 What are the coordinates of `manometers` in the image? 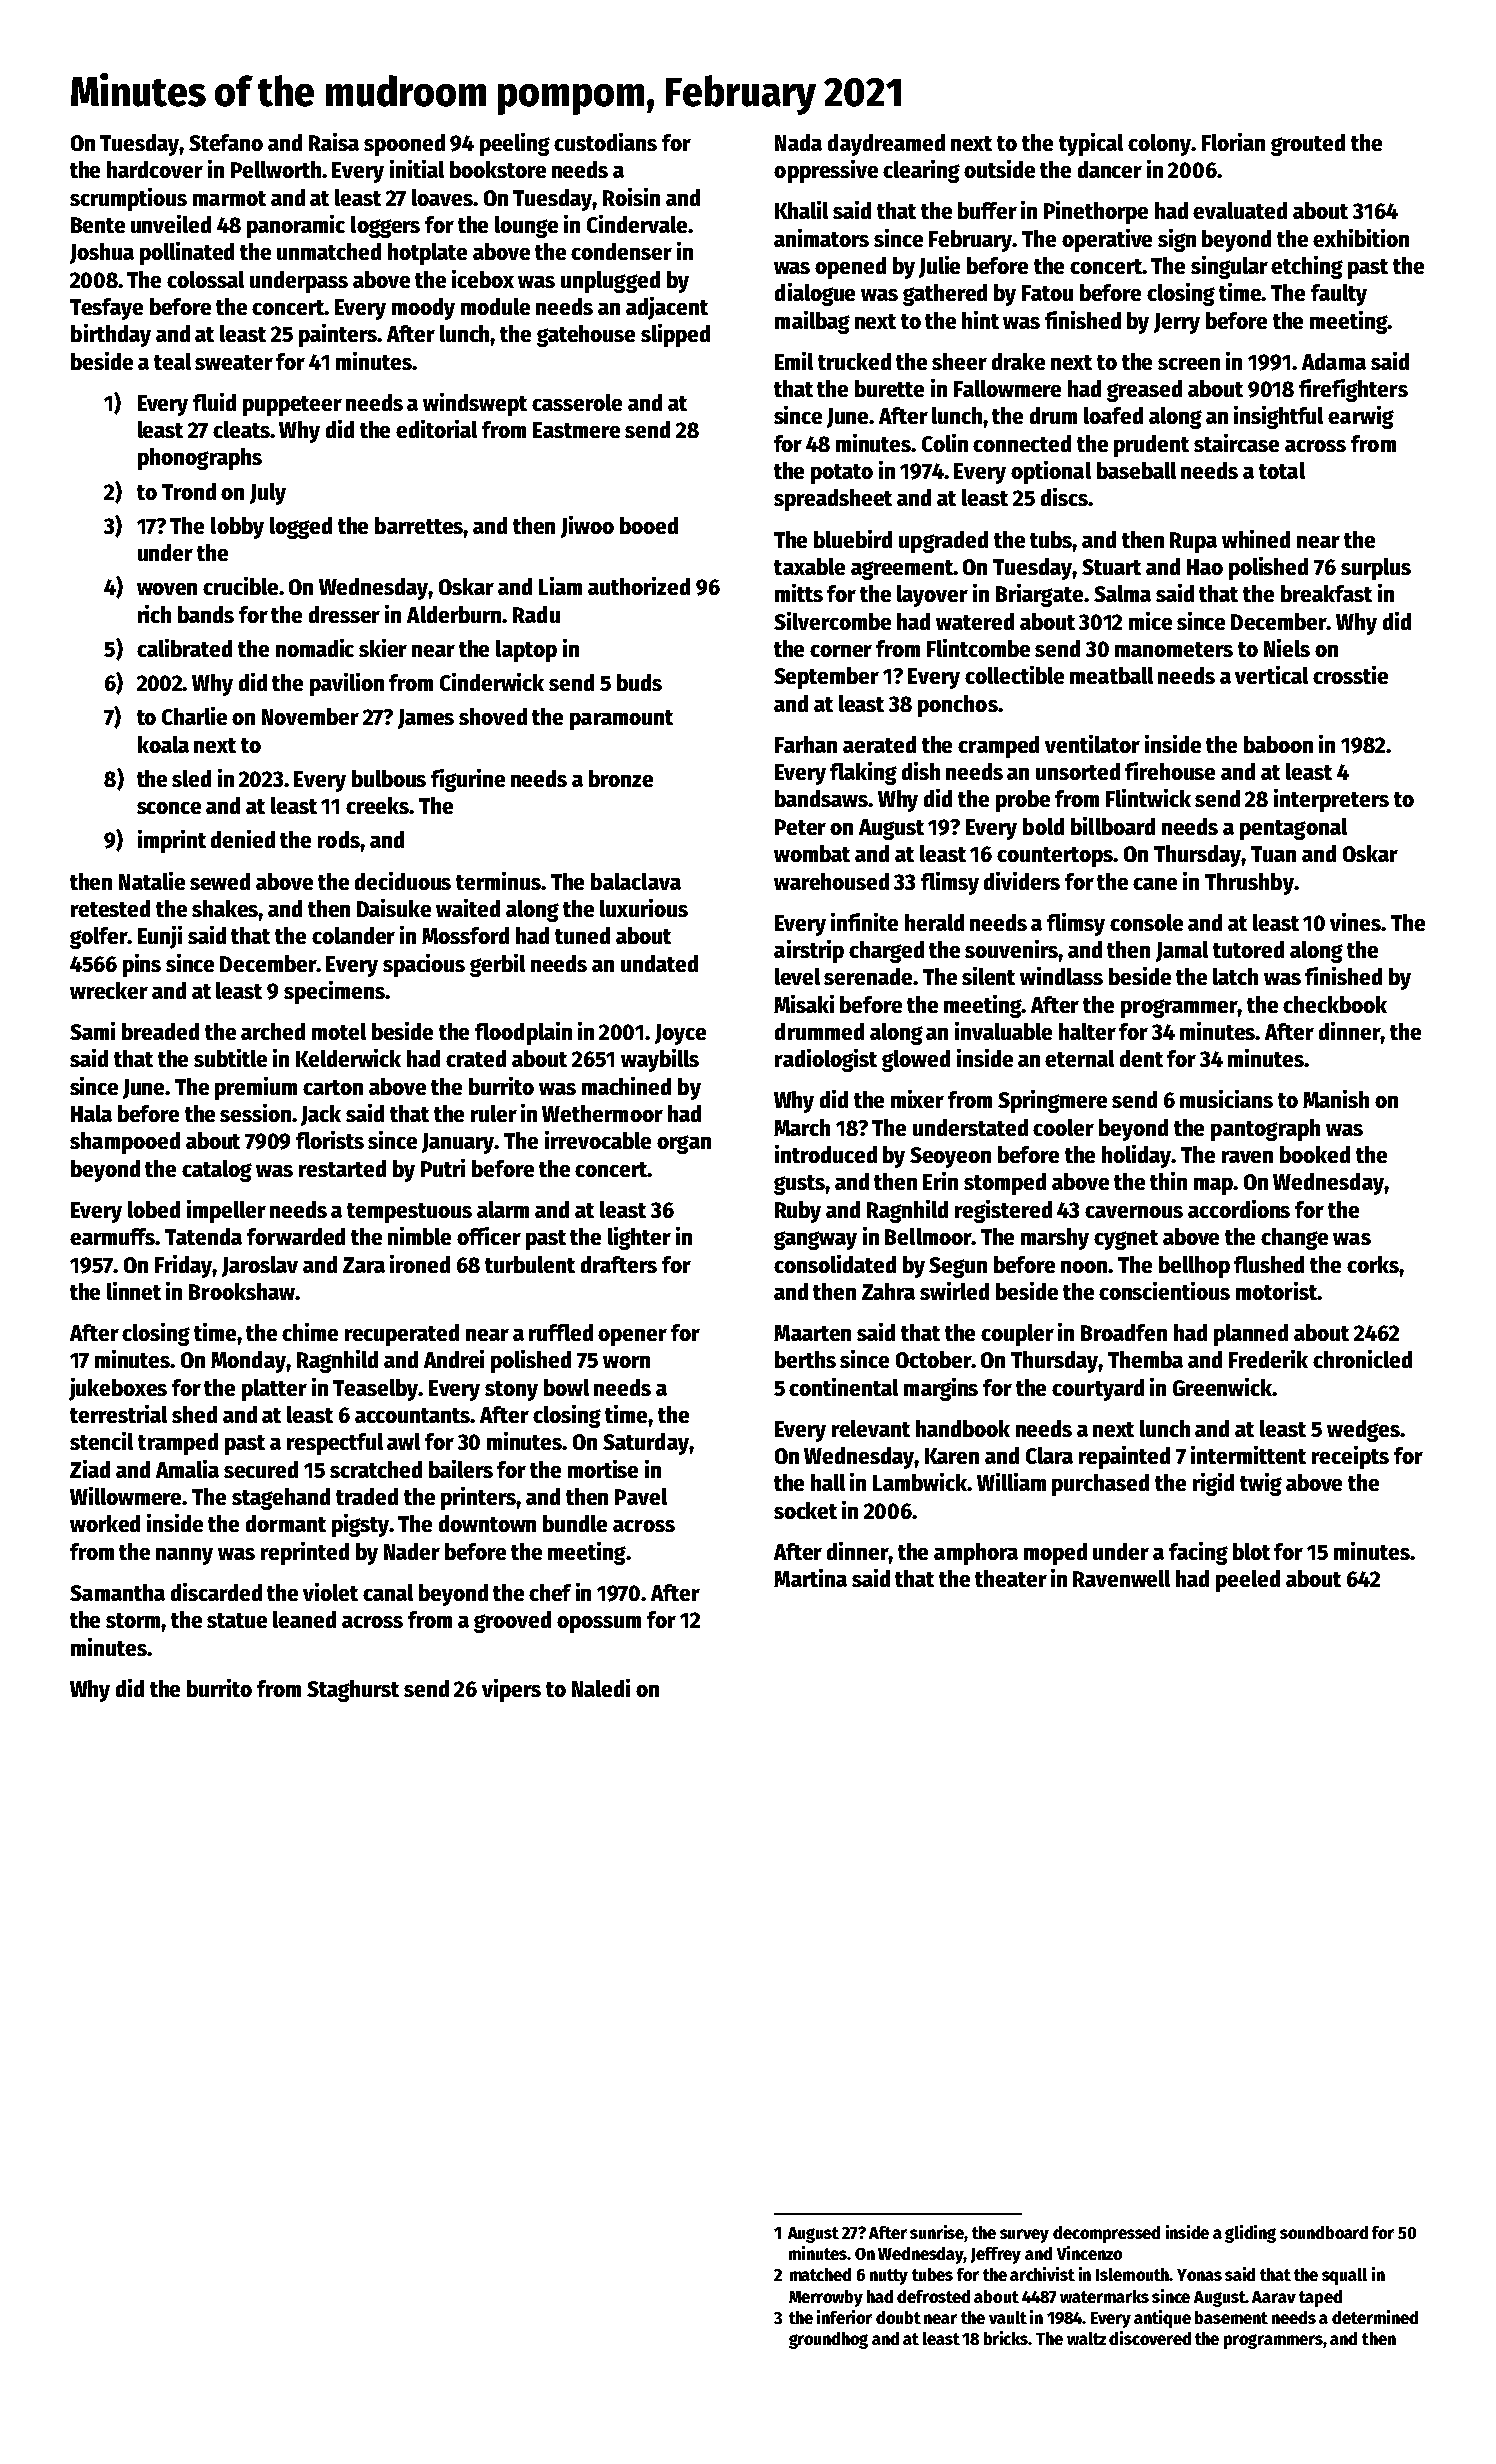 It's located at (1174, 649).
